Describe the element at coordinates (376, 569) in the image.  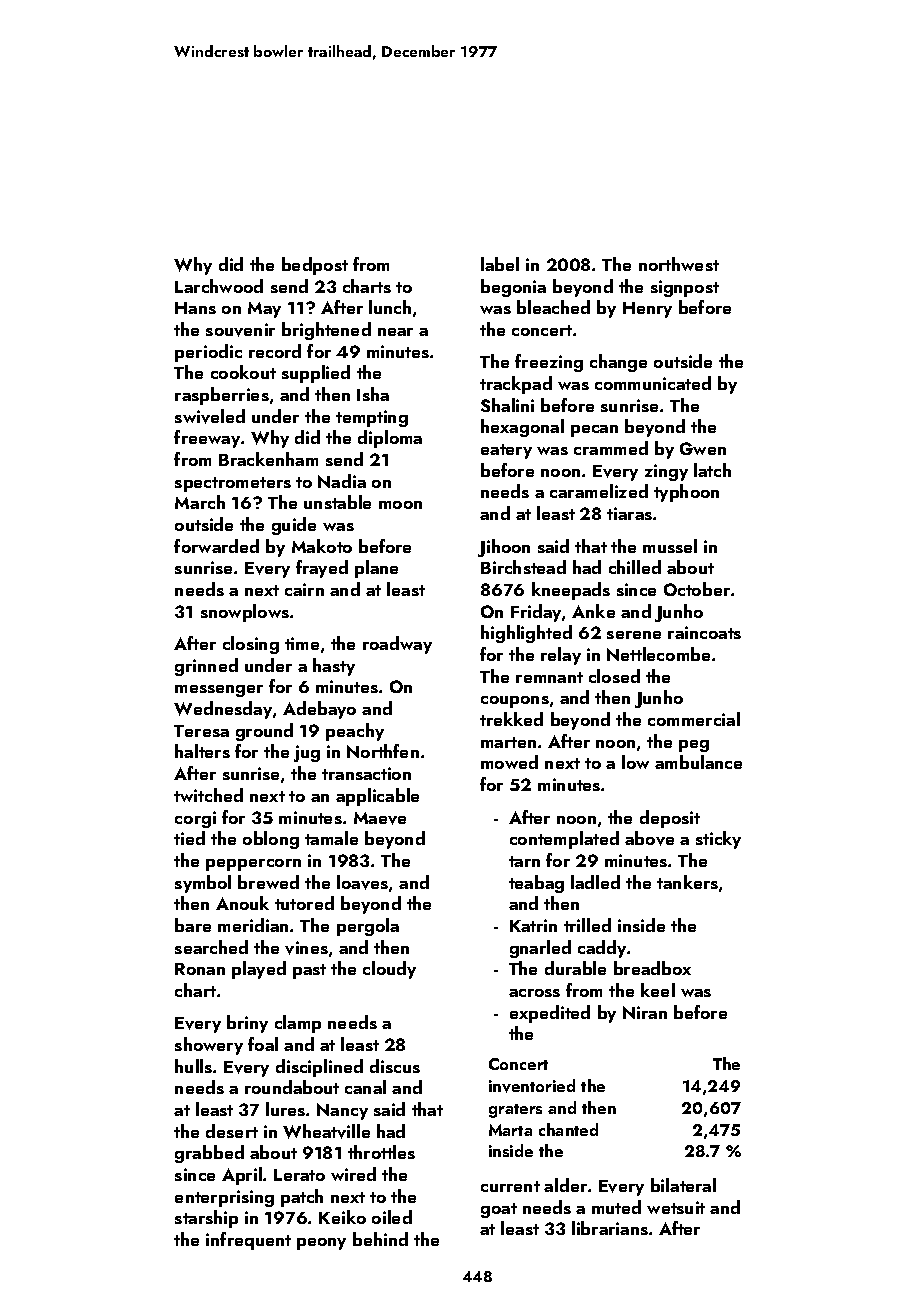
I see `plane` at that location.
